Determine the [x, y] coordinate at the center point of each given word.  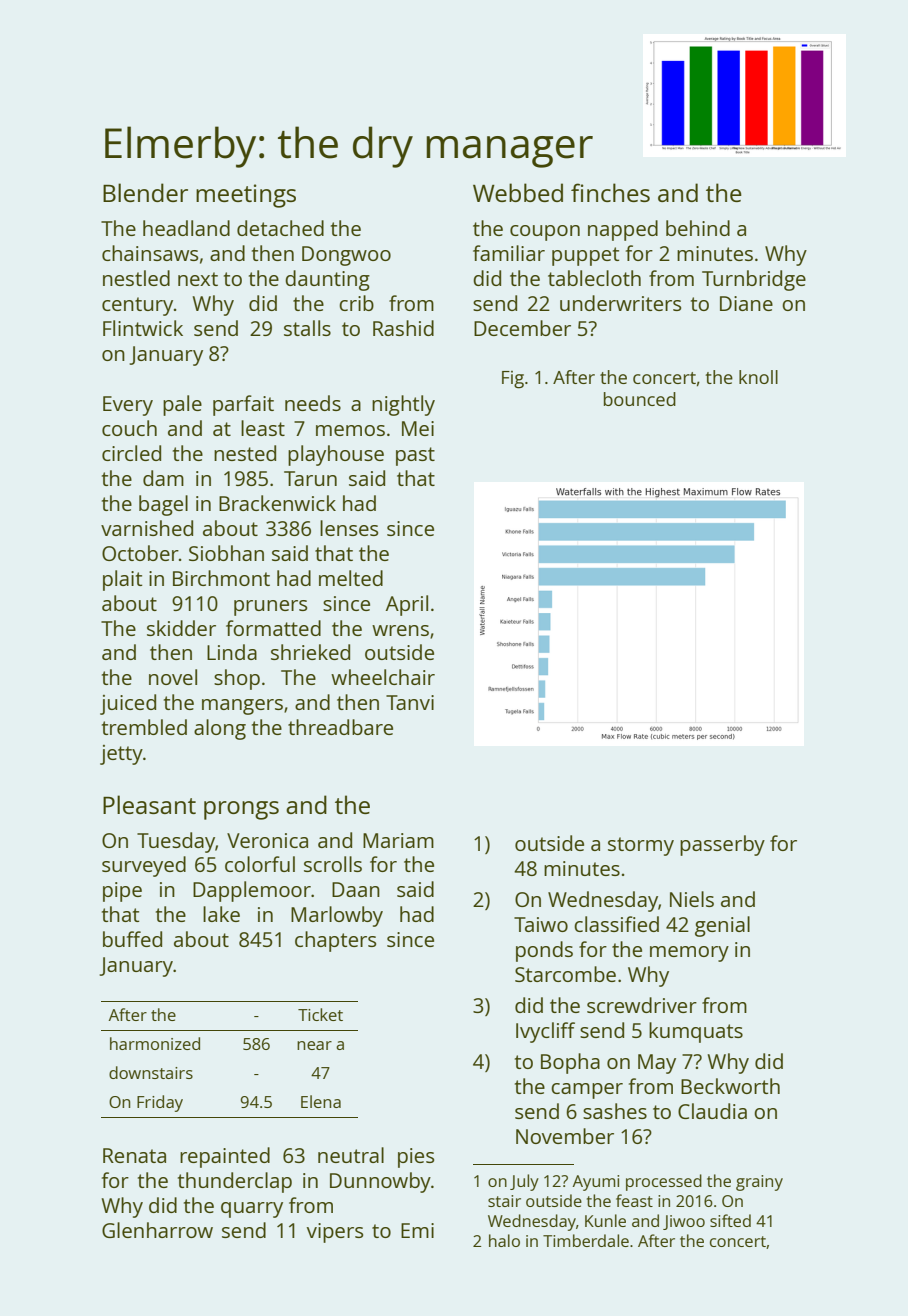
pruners [270, 608]
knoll [758, 377]
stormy [641, 846]
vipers [335, 1233]
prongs [241, 810]
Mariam [398, 840]
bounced [640, 399]
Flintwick [143, 328]
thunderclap [235, 1182]
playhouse [336, 455]
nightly [403, 405]
